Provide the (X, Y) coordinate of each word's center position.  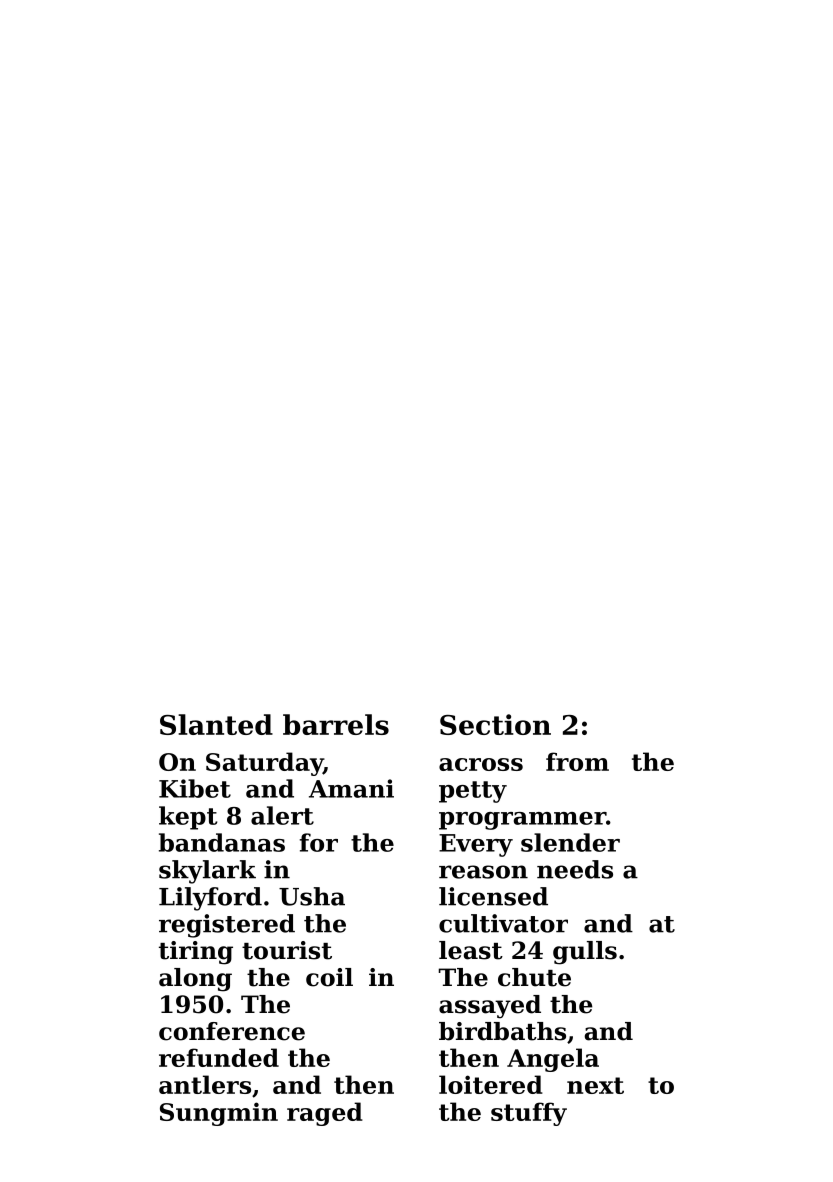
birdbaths (502, 1031)
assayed (490, 1007)
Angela (553, 1060)
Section (495, 724)
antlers (205, 1084)
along (195, 980)
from (577, 761)
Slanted (216, 724)
